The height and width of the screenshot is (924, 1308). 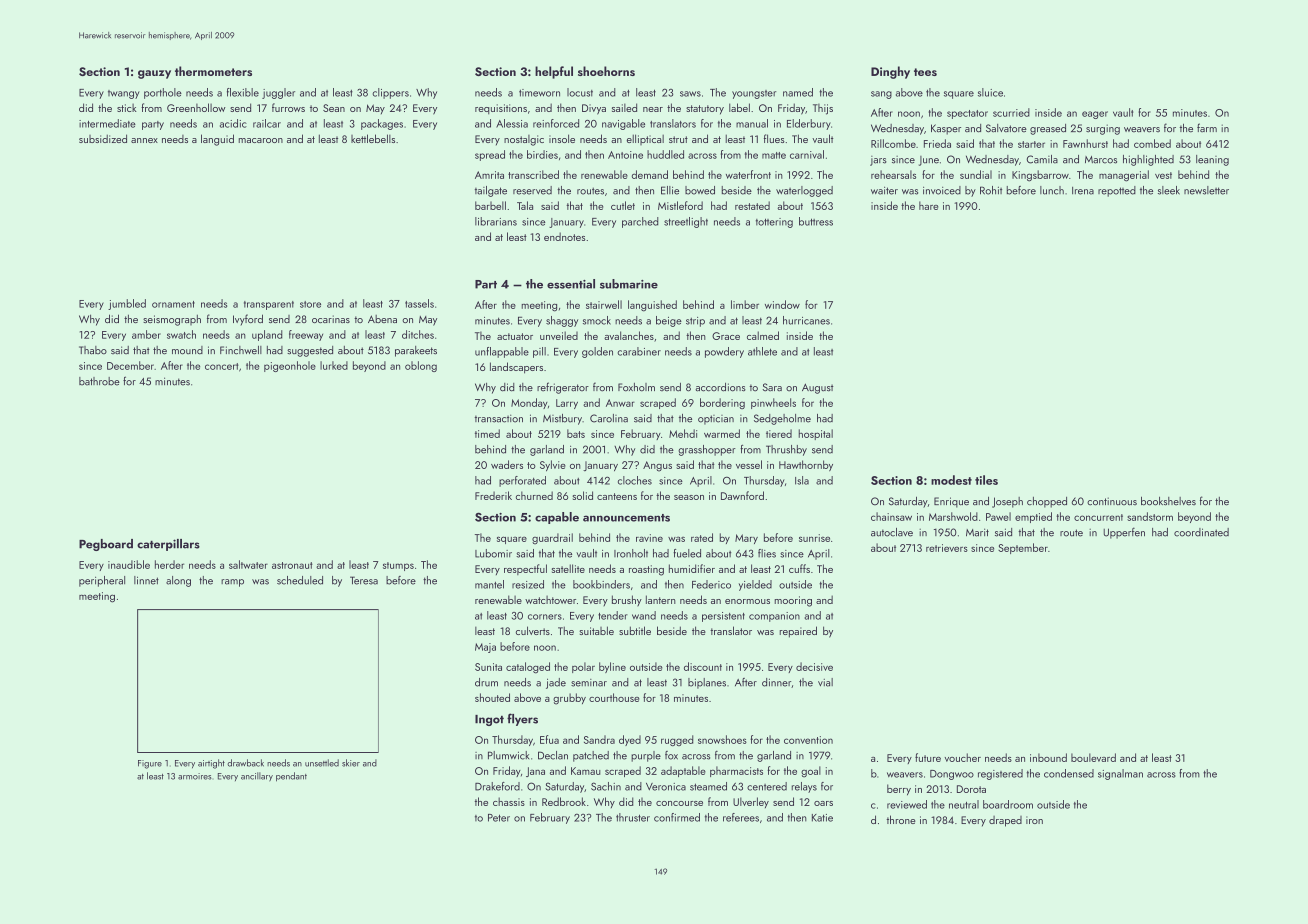 I want to click on languid, so click(x=217, y=140).
